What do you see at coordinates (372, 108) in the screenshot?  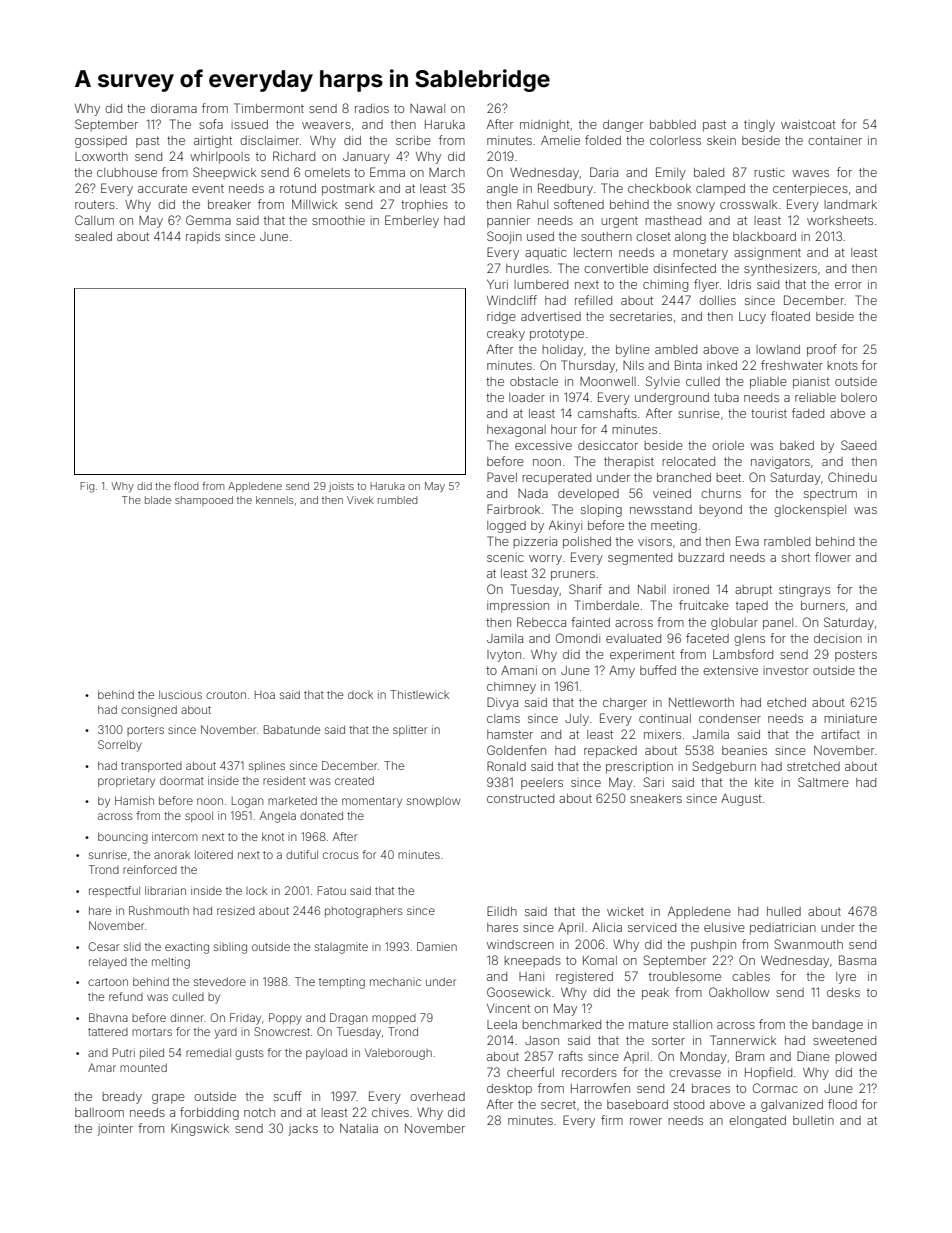 I see `radios` at bounding box center [372, 108].
